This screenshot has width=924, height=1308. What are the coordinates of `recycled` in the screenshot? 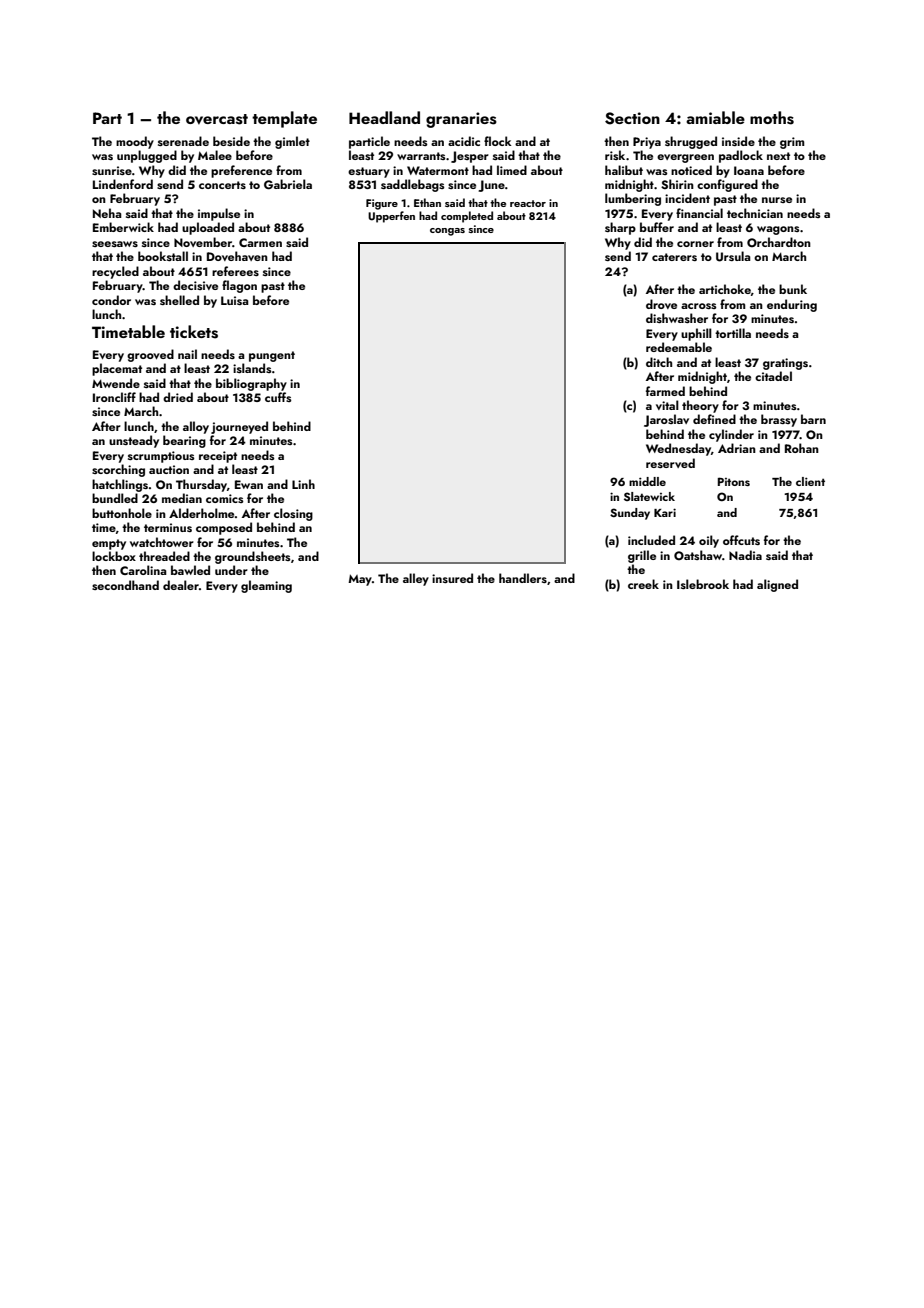 It's located at (115, 272).
